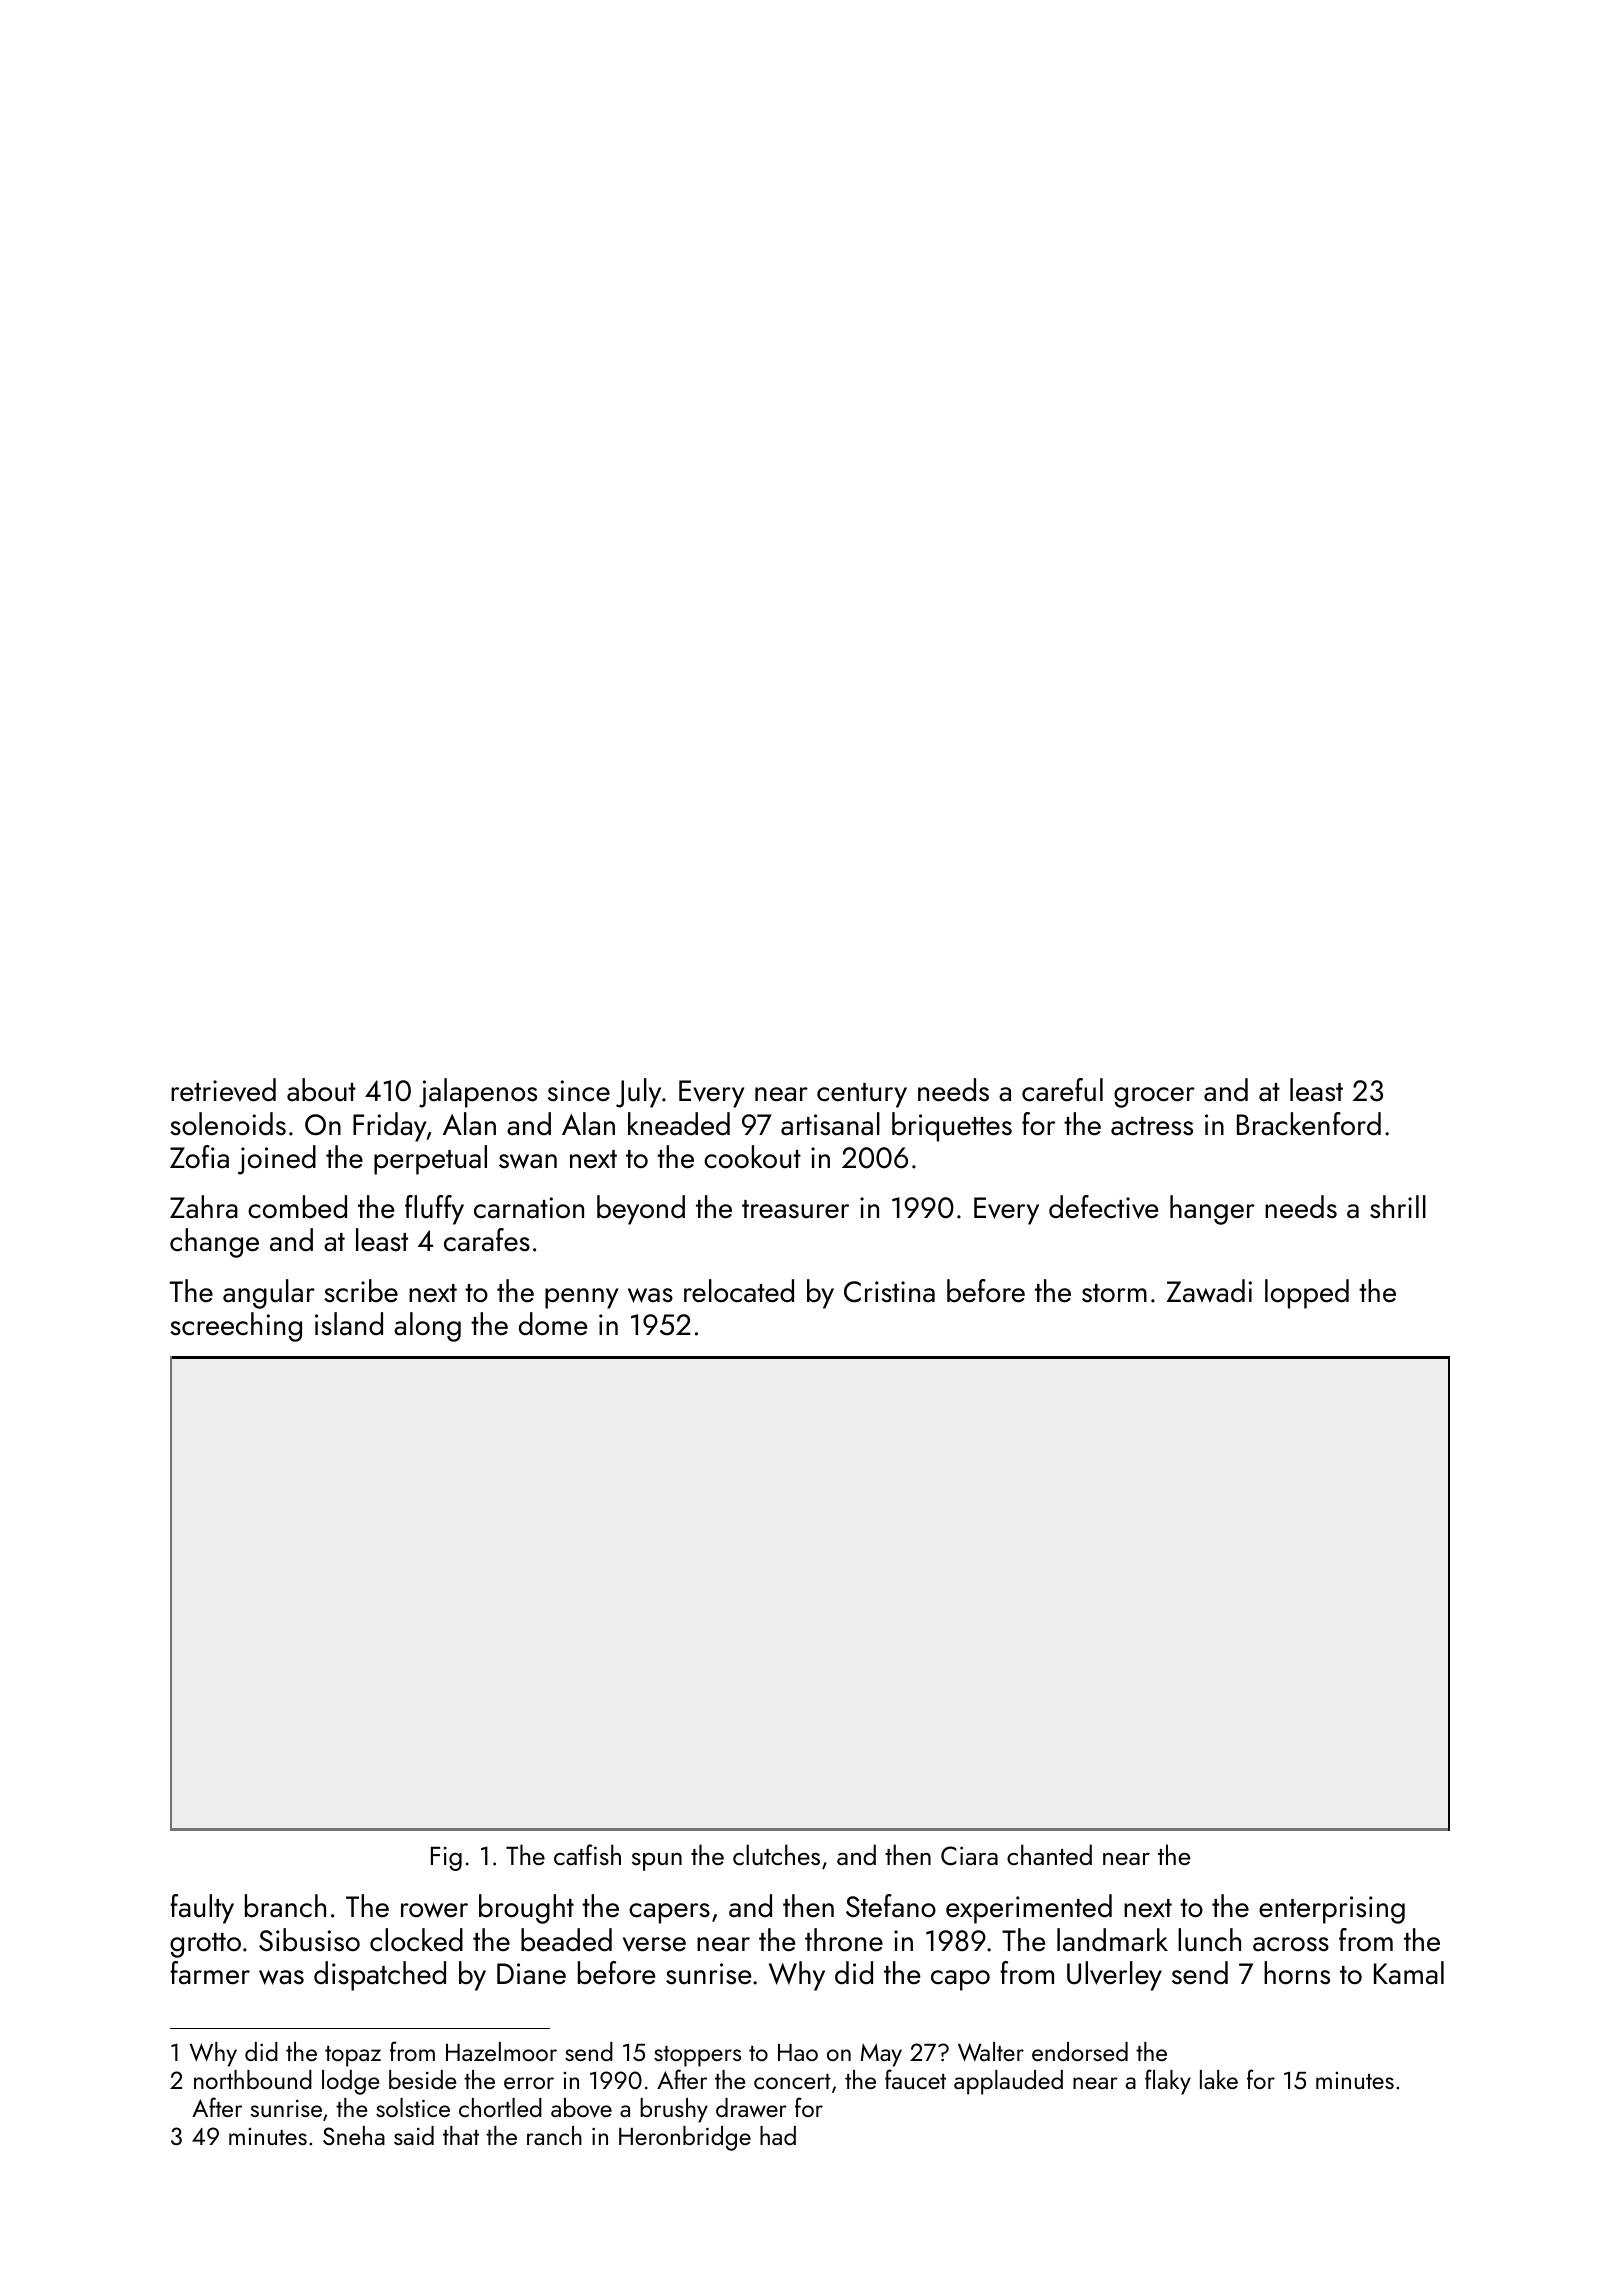 The width and height of the image is (1620, 2292). I want to click on chanted, so click(1049, 1854).
